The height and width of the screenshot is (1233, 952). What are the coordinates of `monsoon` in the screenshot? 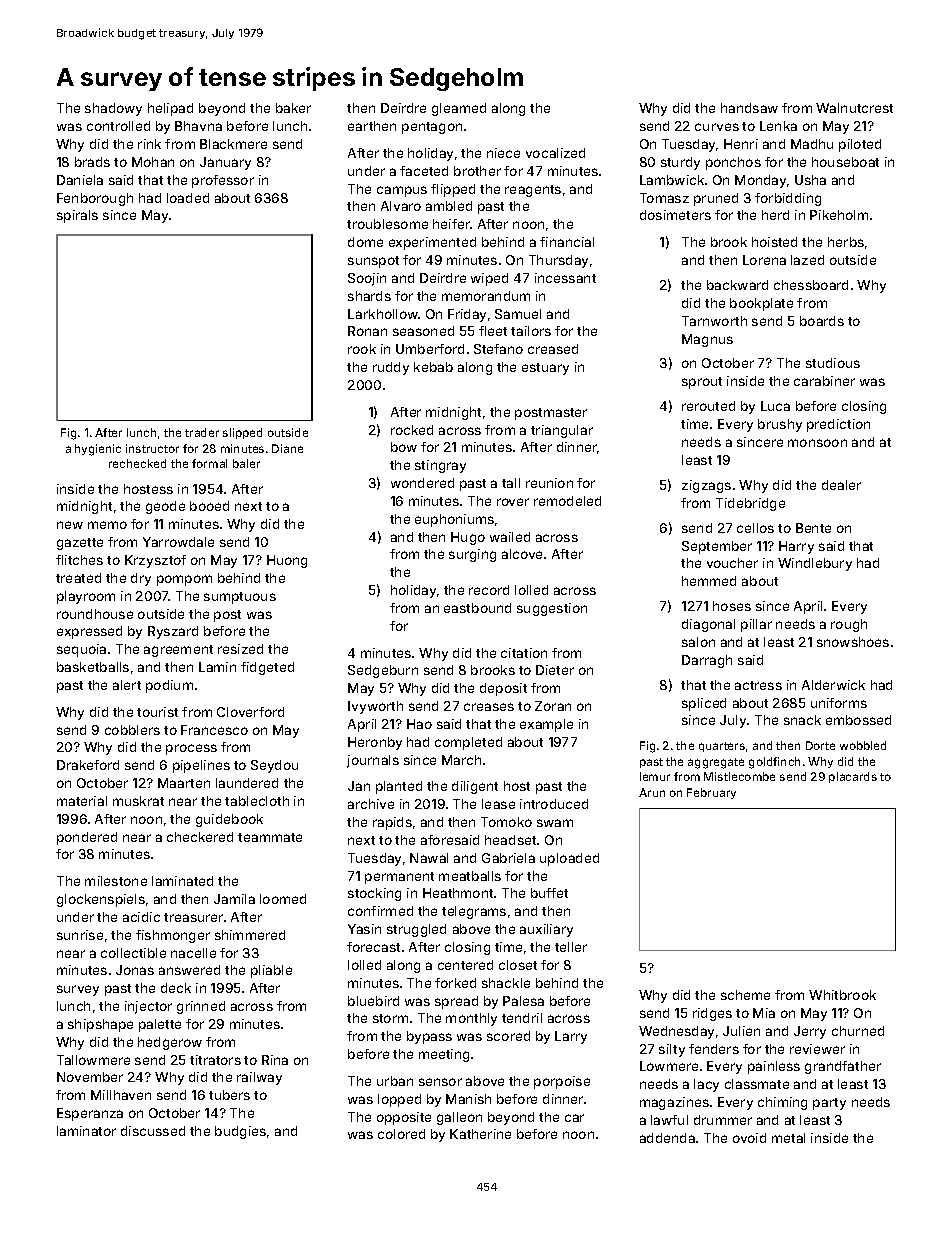 It's located at (817, 443).
